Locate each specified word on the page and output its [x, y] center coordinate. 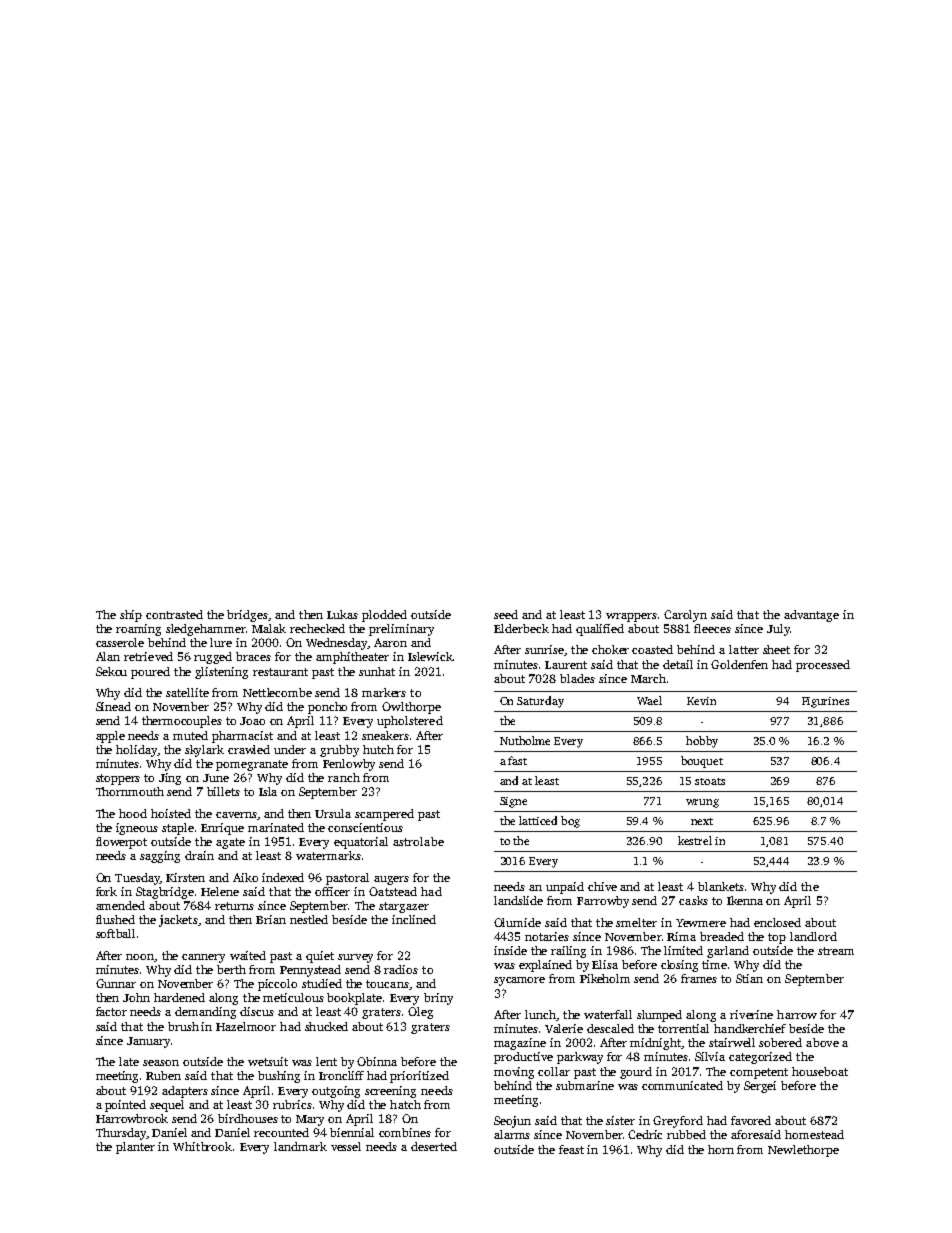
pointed [125, 1106]
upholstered [410, 722]
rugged [213, 658]
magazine [520, 1044]
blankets [721, 886]
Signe [513, 802]
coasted [652, 649]
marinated [276, 827]
